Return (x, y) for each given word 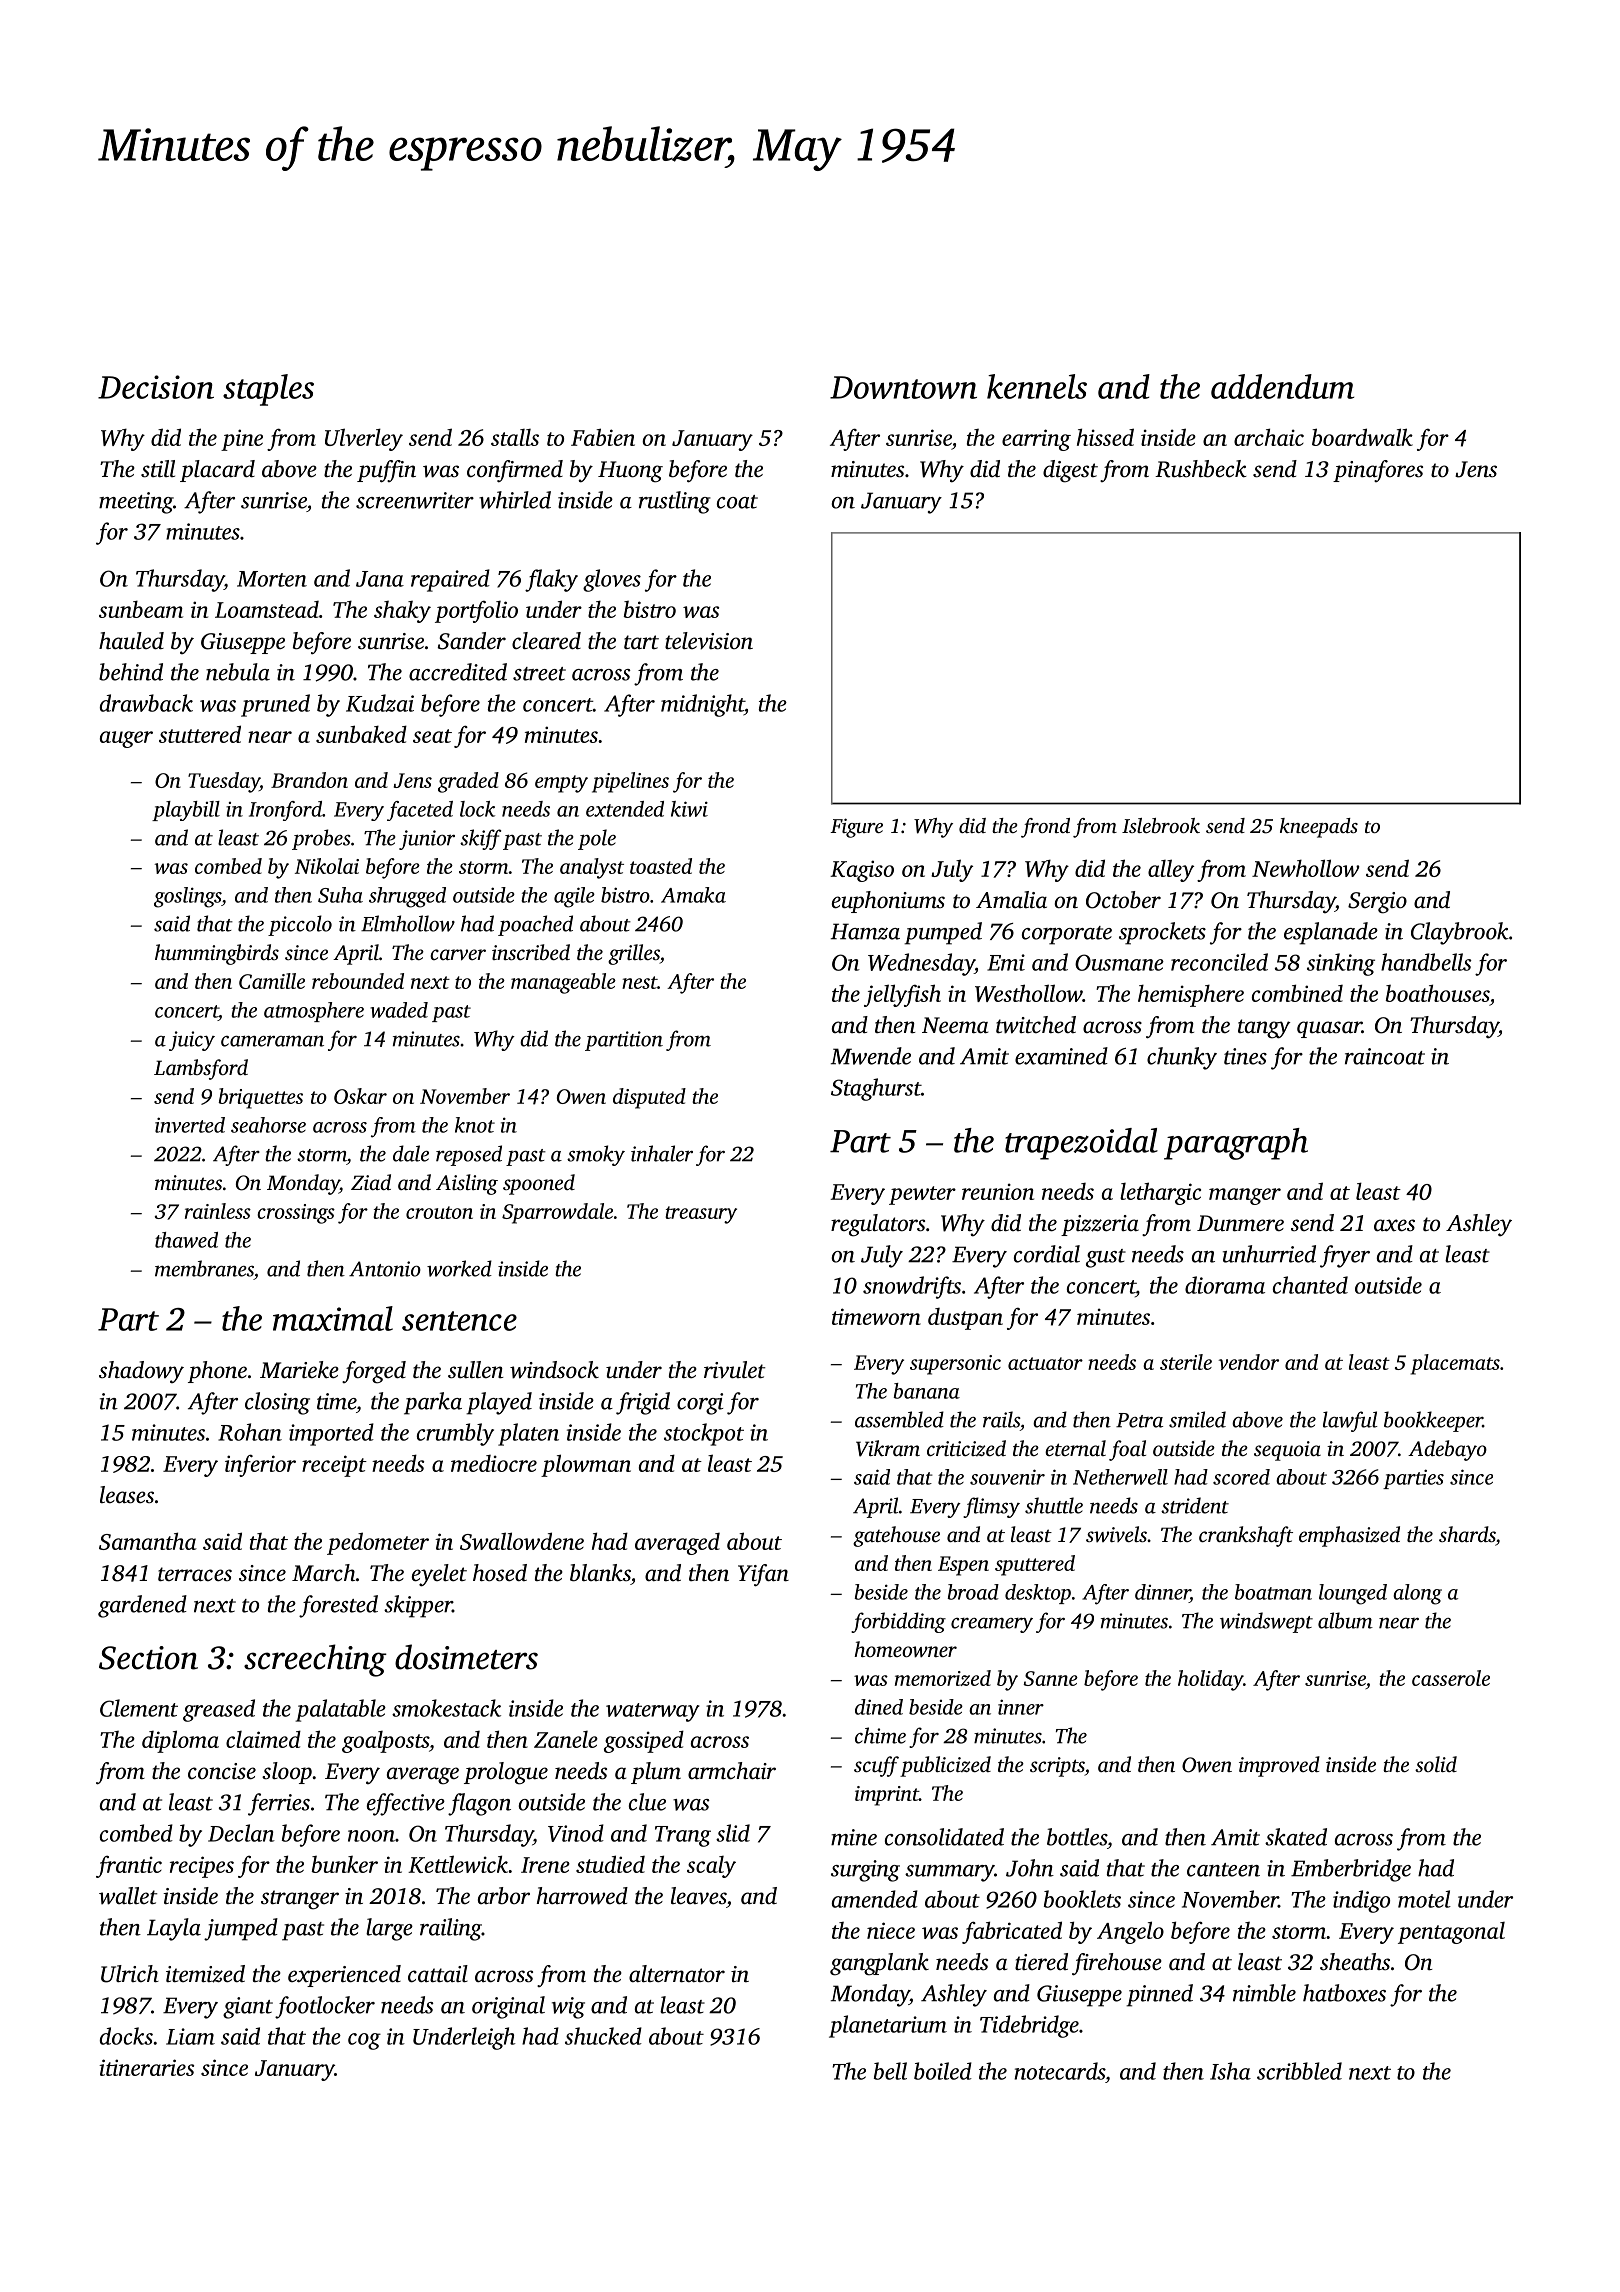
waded (399, 1010)
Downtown (903, 387)
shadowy (141, 1372)
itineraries (146, 2067)
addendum (1282, 386)
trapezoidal (1081, 1144)
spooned (539, 1184)
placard (217, 471)
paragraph (1236, 1144)
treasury (701, 1215)
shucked (603, 2036)
